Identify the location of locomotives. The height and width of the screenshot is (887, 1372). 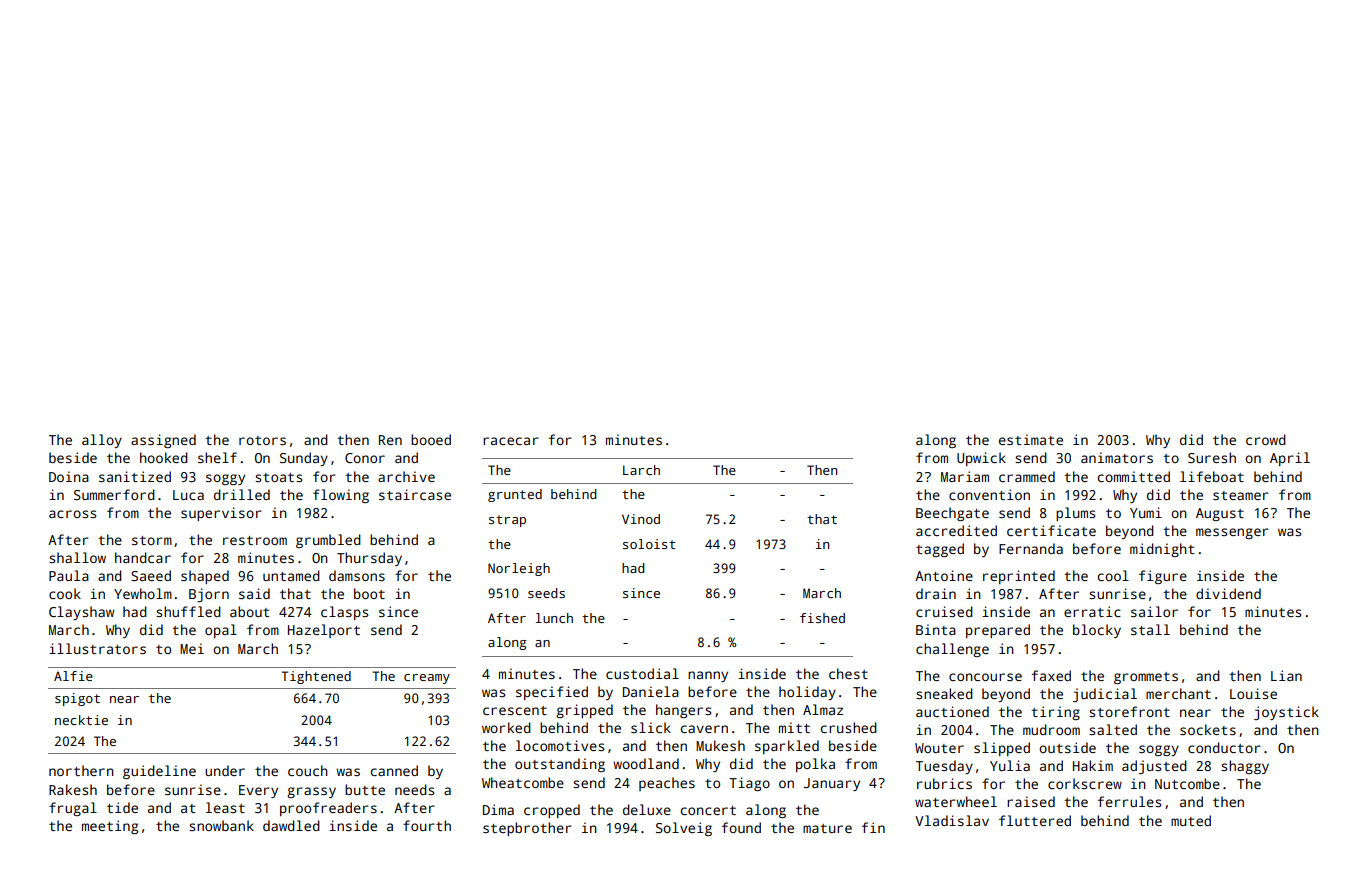
(560, 745).
